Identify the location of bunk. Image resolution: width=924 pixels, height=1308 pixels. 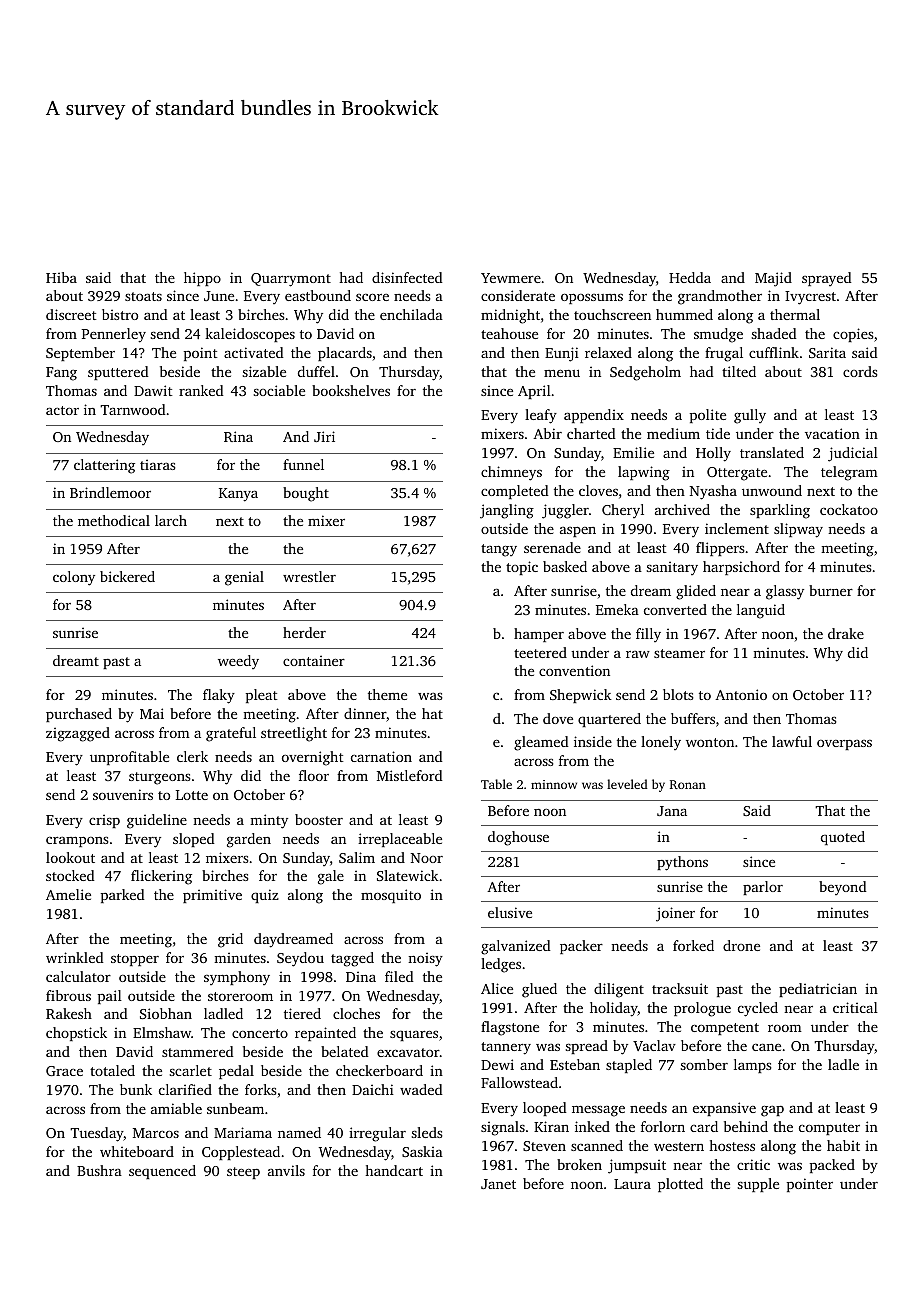
(136, 1089).
